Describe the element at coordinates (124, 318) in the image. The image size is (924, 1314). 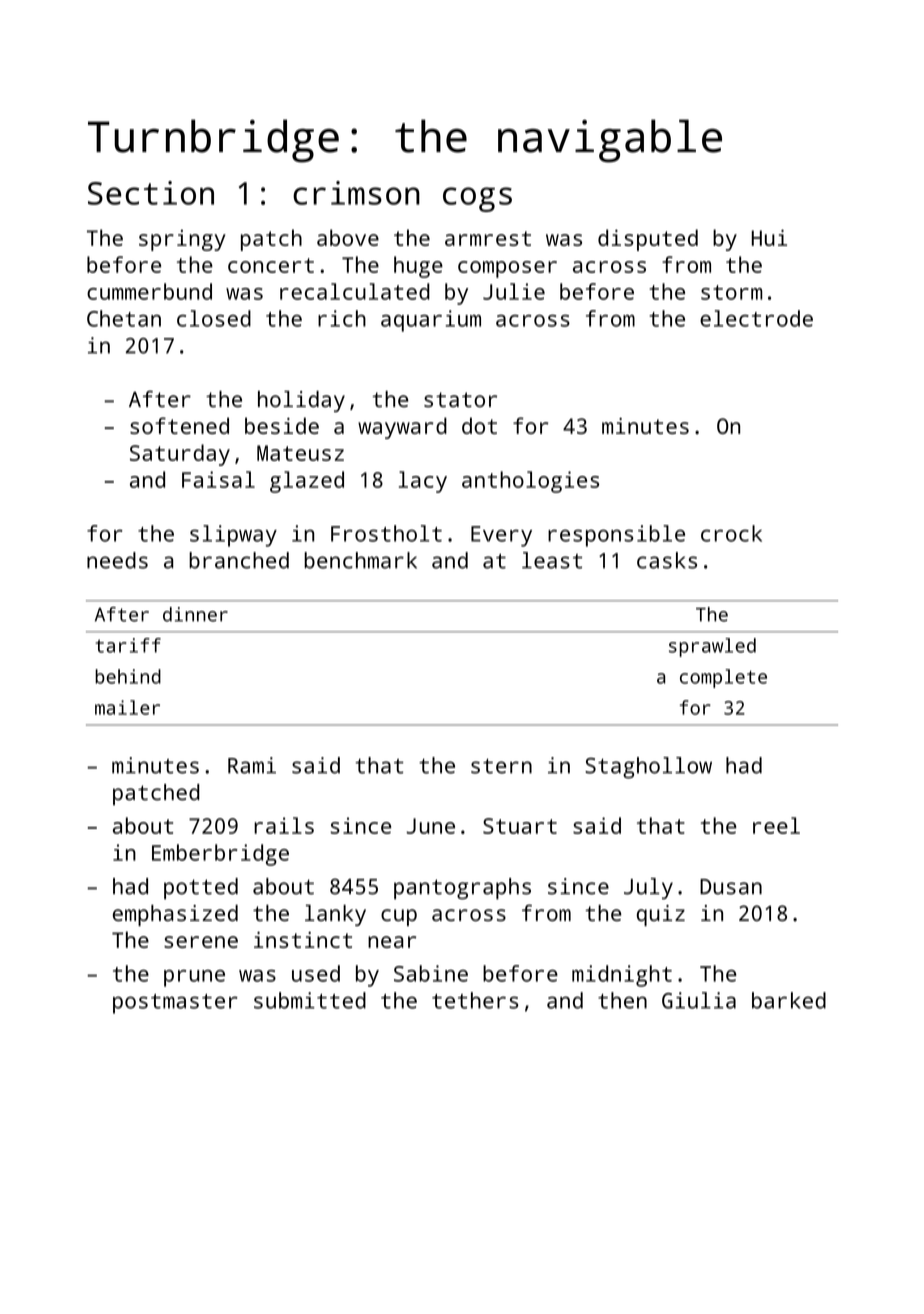
I see `Chetan` at that location.
